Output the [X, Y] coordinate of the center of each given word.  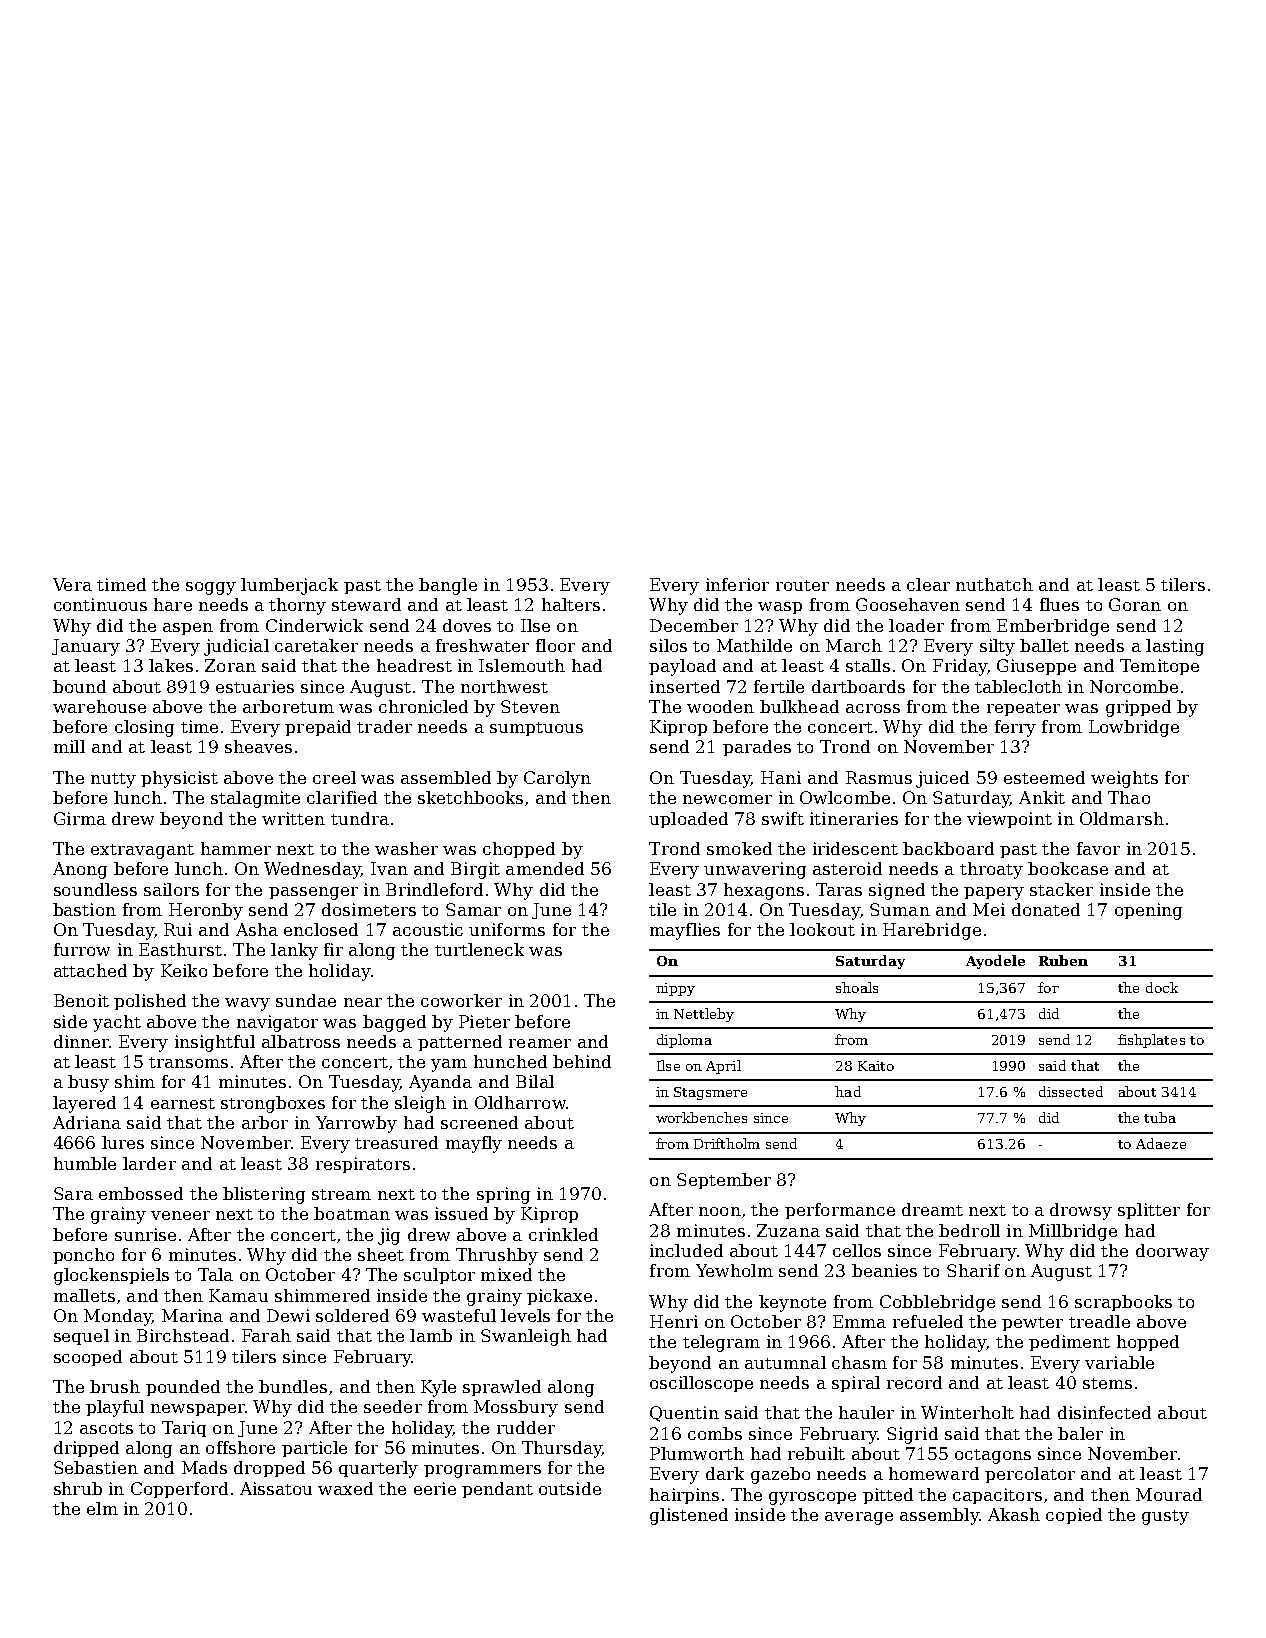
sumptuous [536, 729]
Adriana [87, 1122]
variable [1119, 1362]
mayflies [685, 931]
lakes [171, 665]
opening [1148, 911]
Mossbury [516, 1408]
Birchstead [183, 1335]
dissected [1071, 1091]
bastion [84, 909]
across [873, 708]
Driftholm [727, 1143]
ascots [106, 1428]
